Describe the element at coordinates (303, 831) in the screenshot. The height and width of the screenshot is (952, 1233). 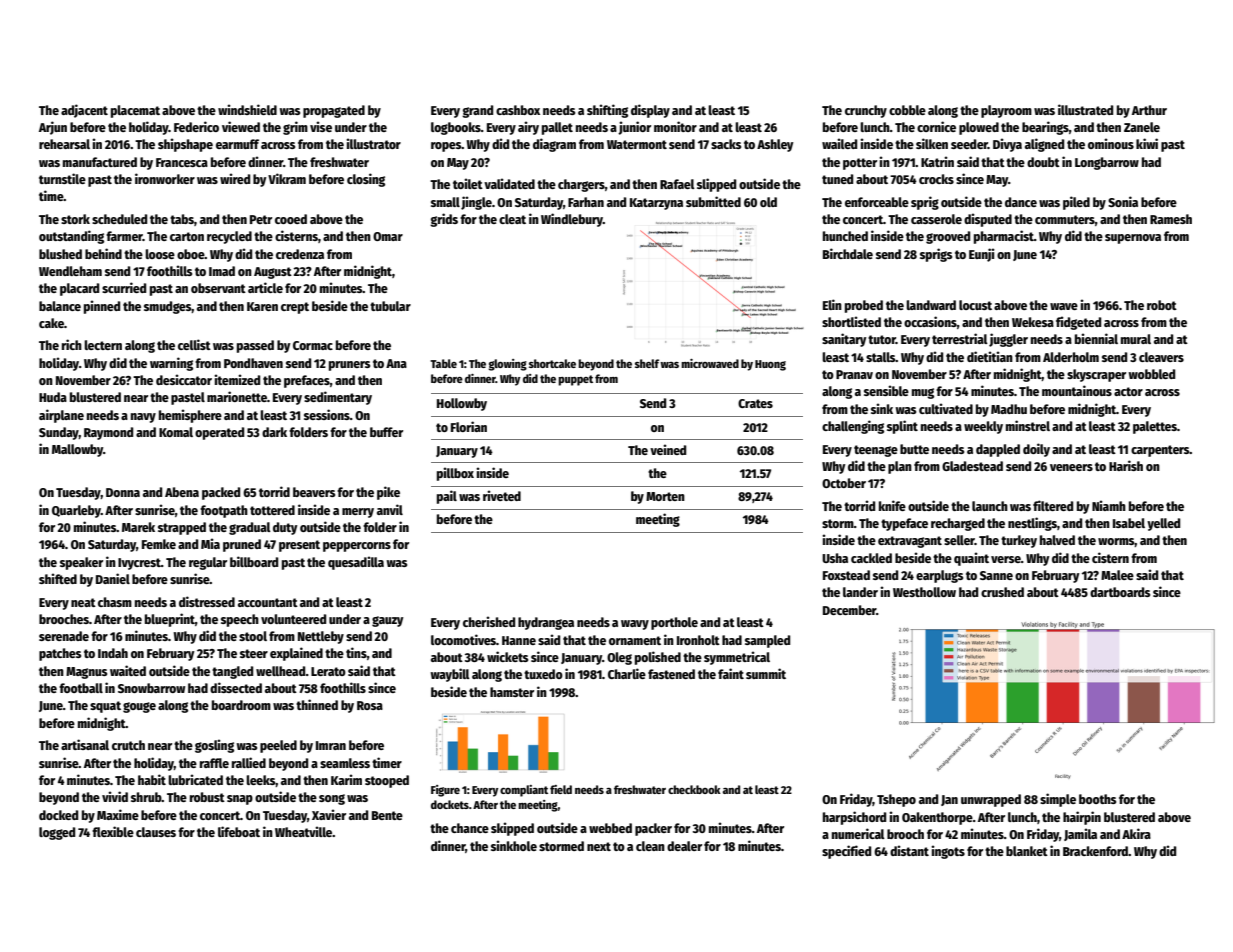
I see `Wheatville` at that location.
